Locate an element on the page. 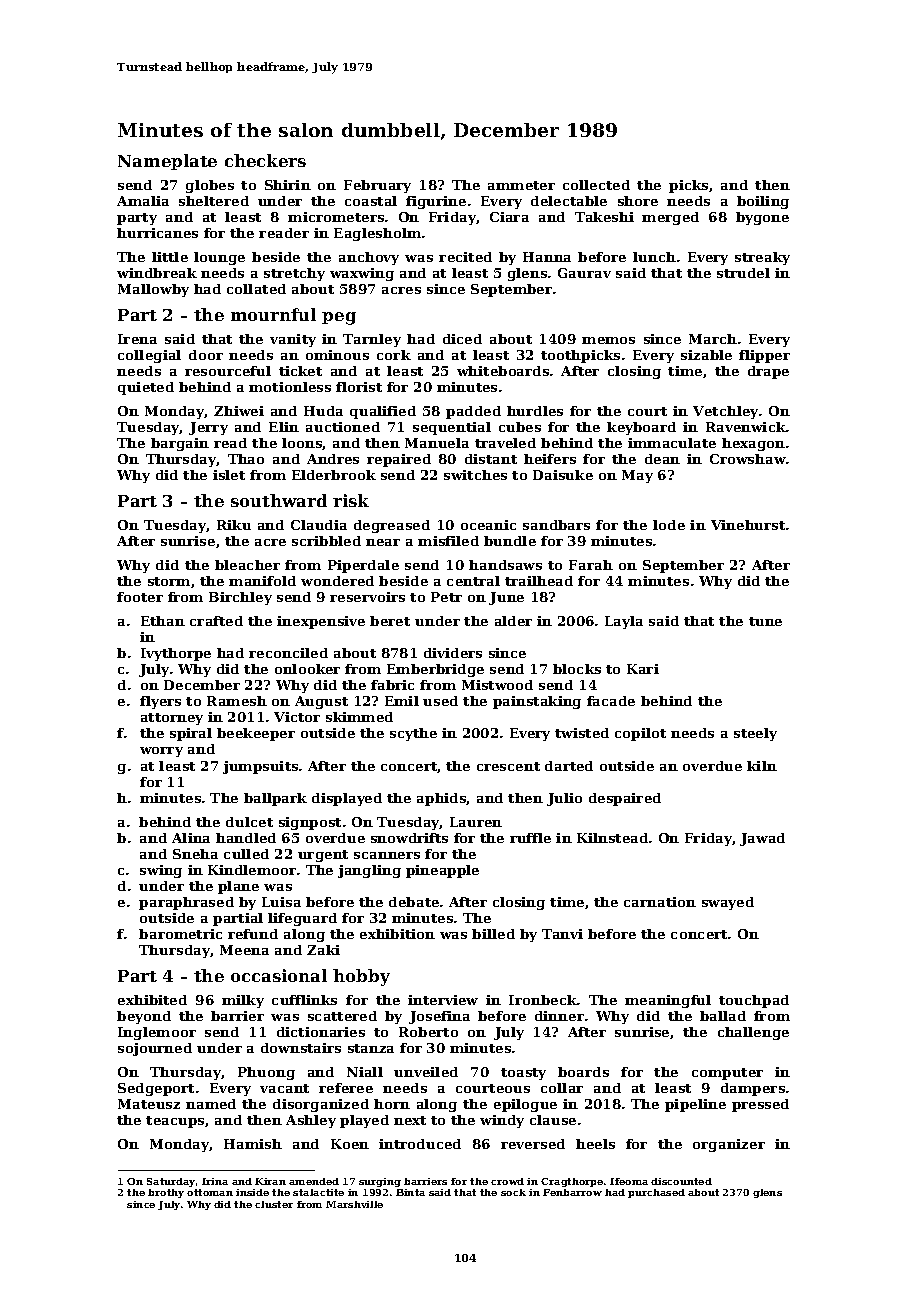  windbreak is located at coordinates (157, 273).
